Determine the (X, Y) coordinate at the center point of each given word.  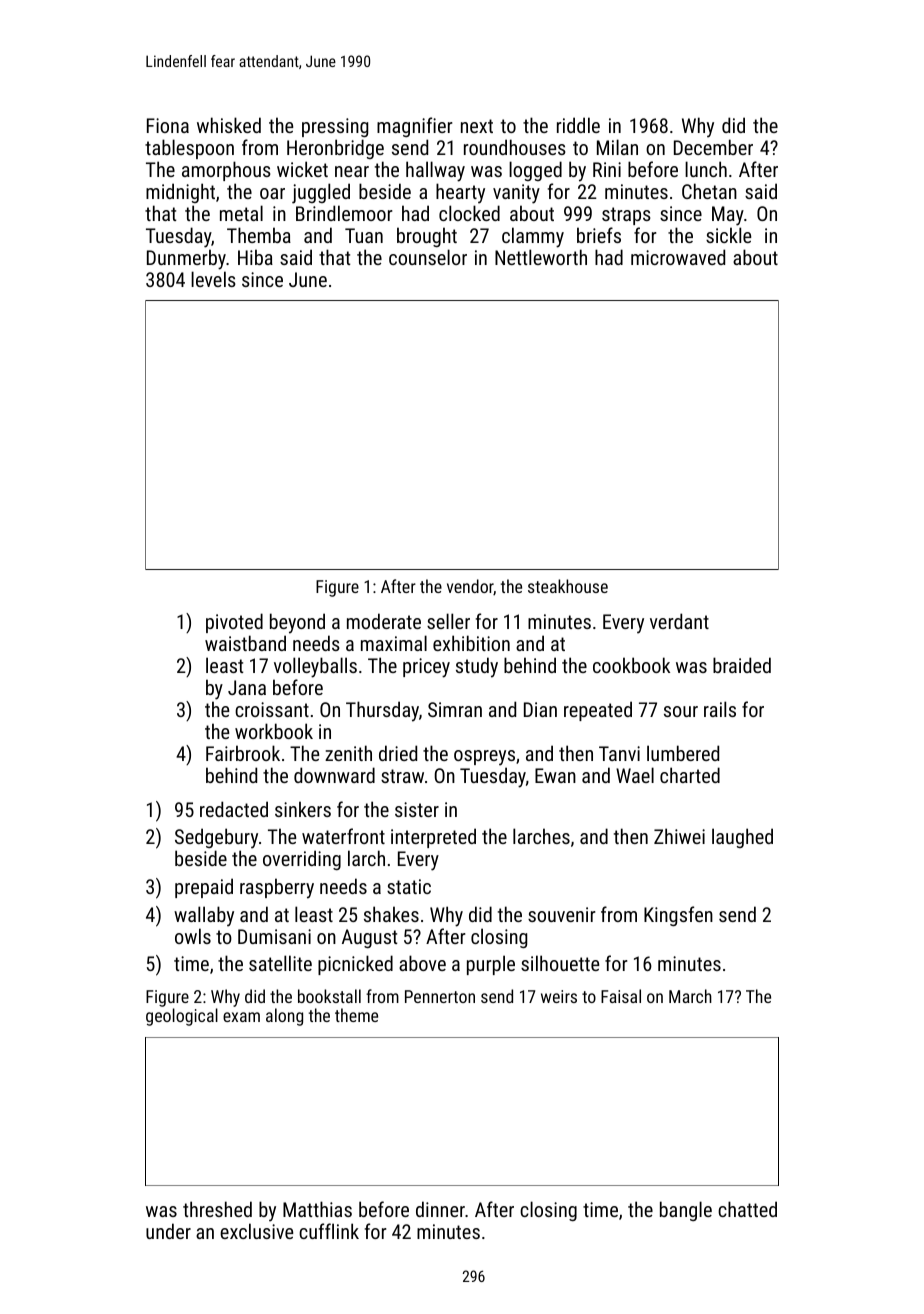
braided (742, 665)
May (728, 216)
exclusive (256, 1231)
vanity (516, 194)
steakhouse (568, 586)
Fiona (168, 125)
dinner (440, 1209)
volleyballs (315, 667)
